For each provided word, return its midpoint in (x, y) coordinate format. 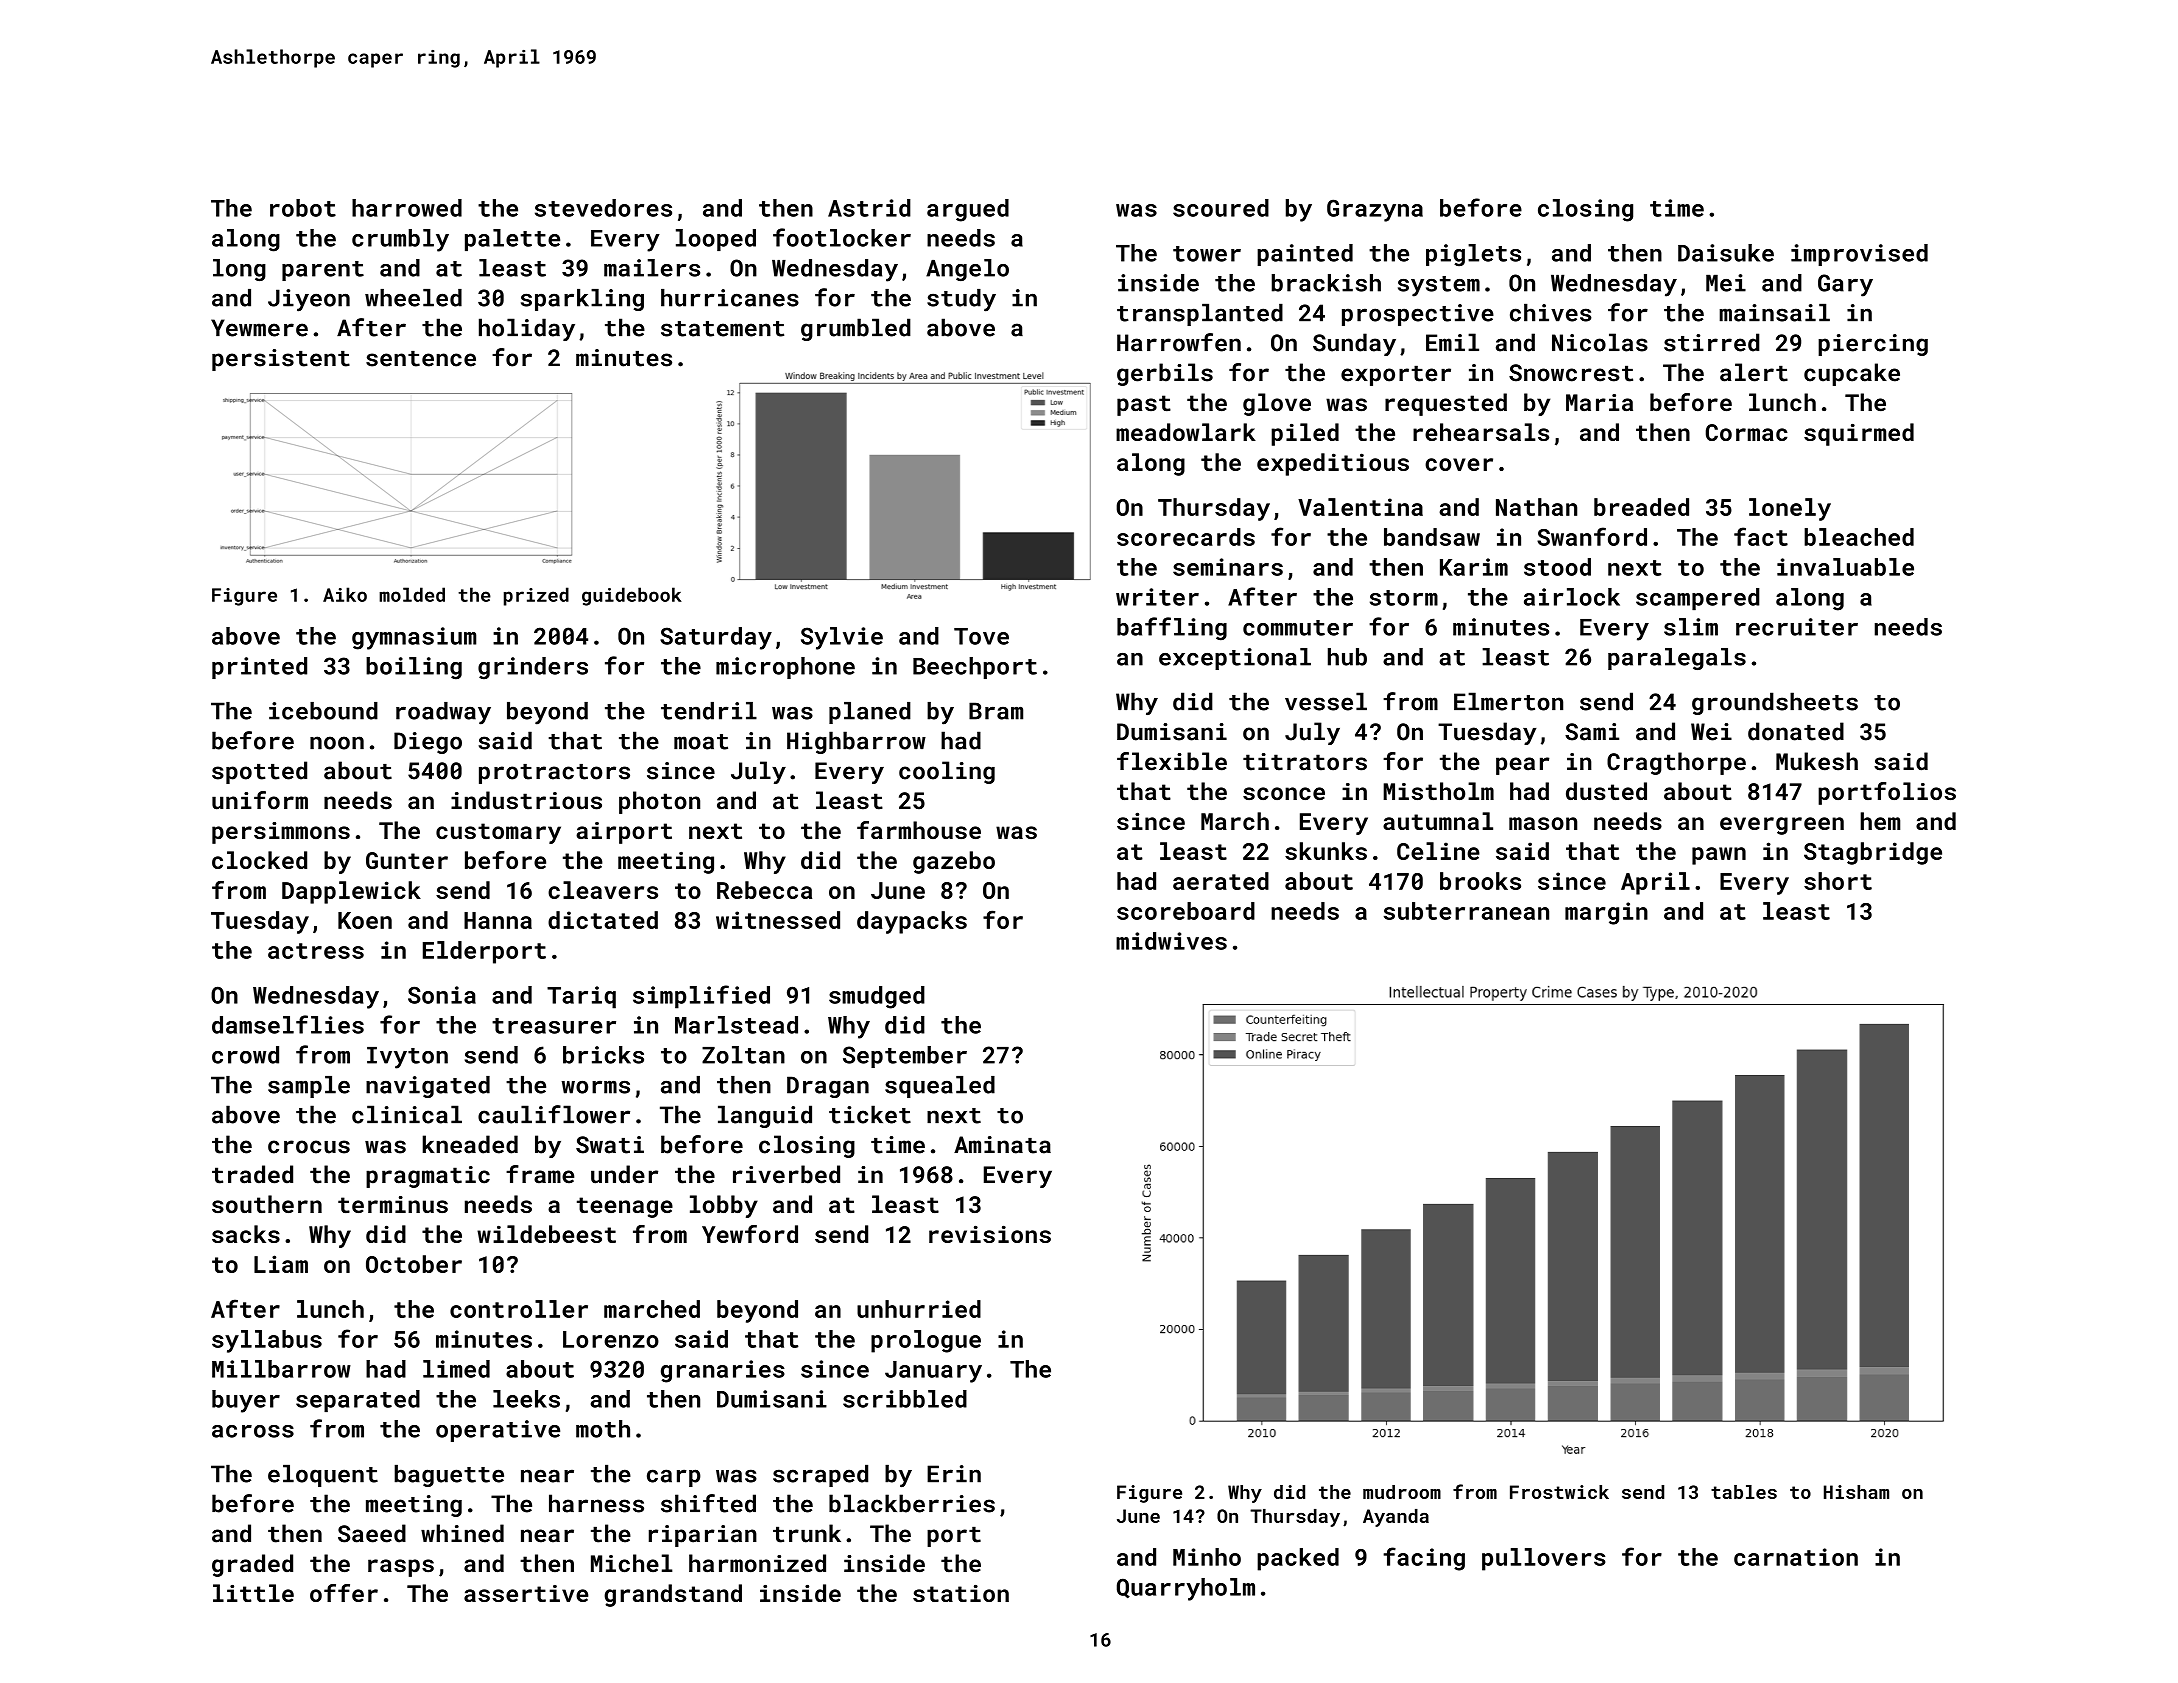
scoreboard (1186, 911)
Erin (954, 1474)
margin (1606, 913)
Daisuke (1726, 253)
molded (412, 594)
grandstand (673, 1595)
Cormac (1747, 432)
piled (1305, 434)
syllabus (267, 1341)
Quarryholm (1186, 1589)
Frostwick (1559, 1492)
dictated (603, 920)
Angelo (967, 270)
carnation (1796, 1557)
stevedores (603, 208)
